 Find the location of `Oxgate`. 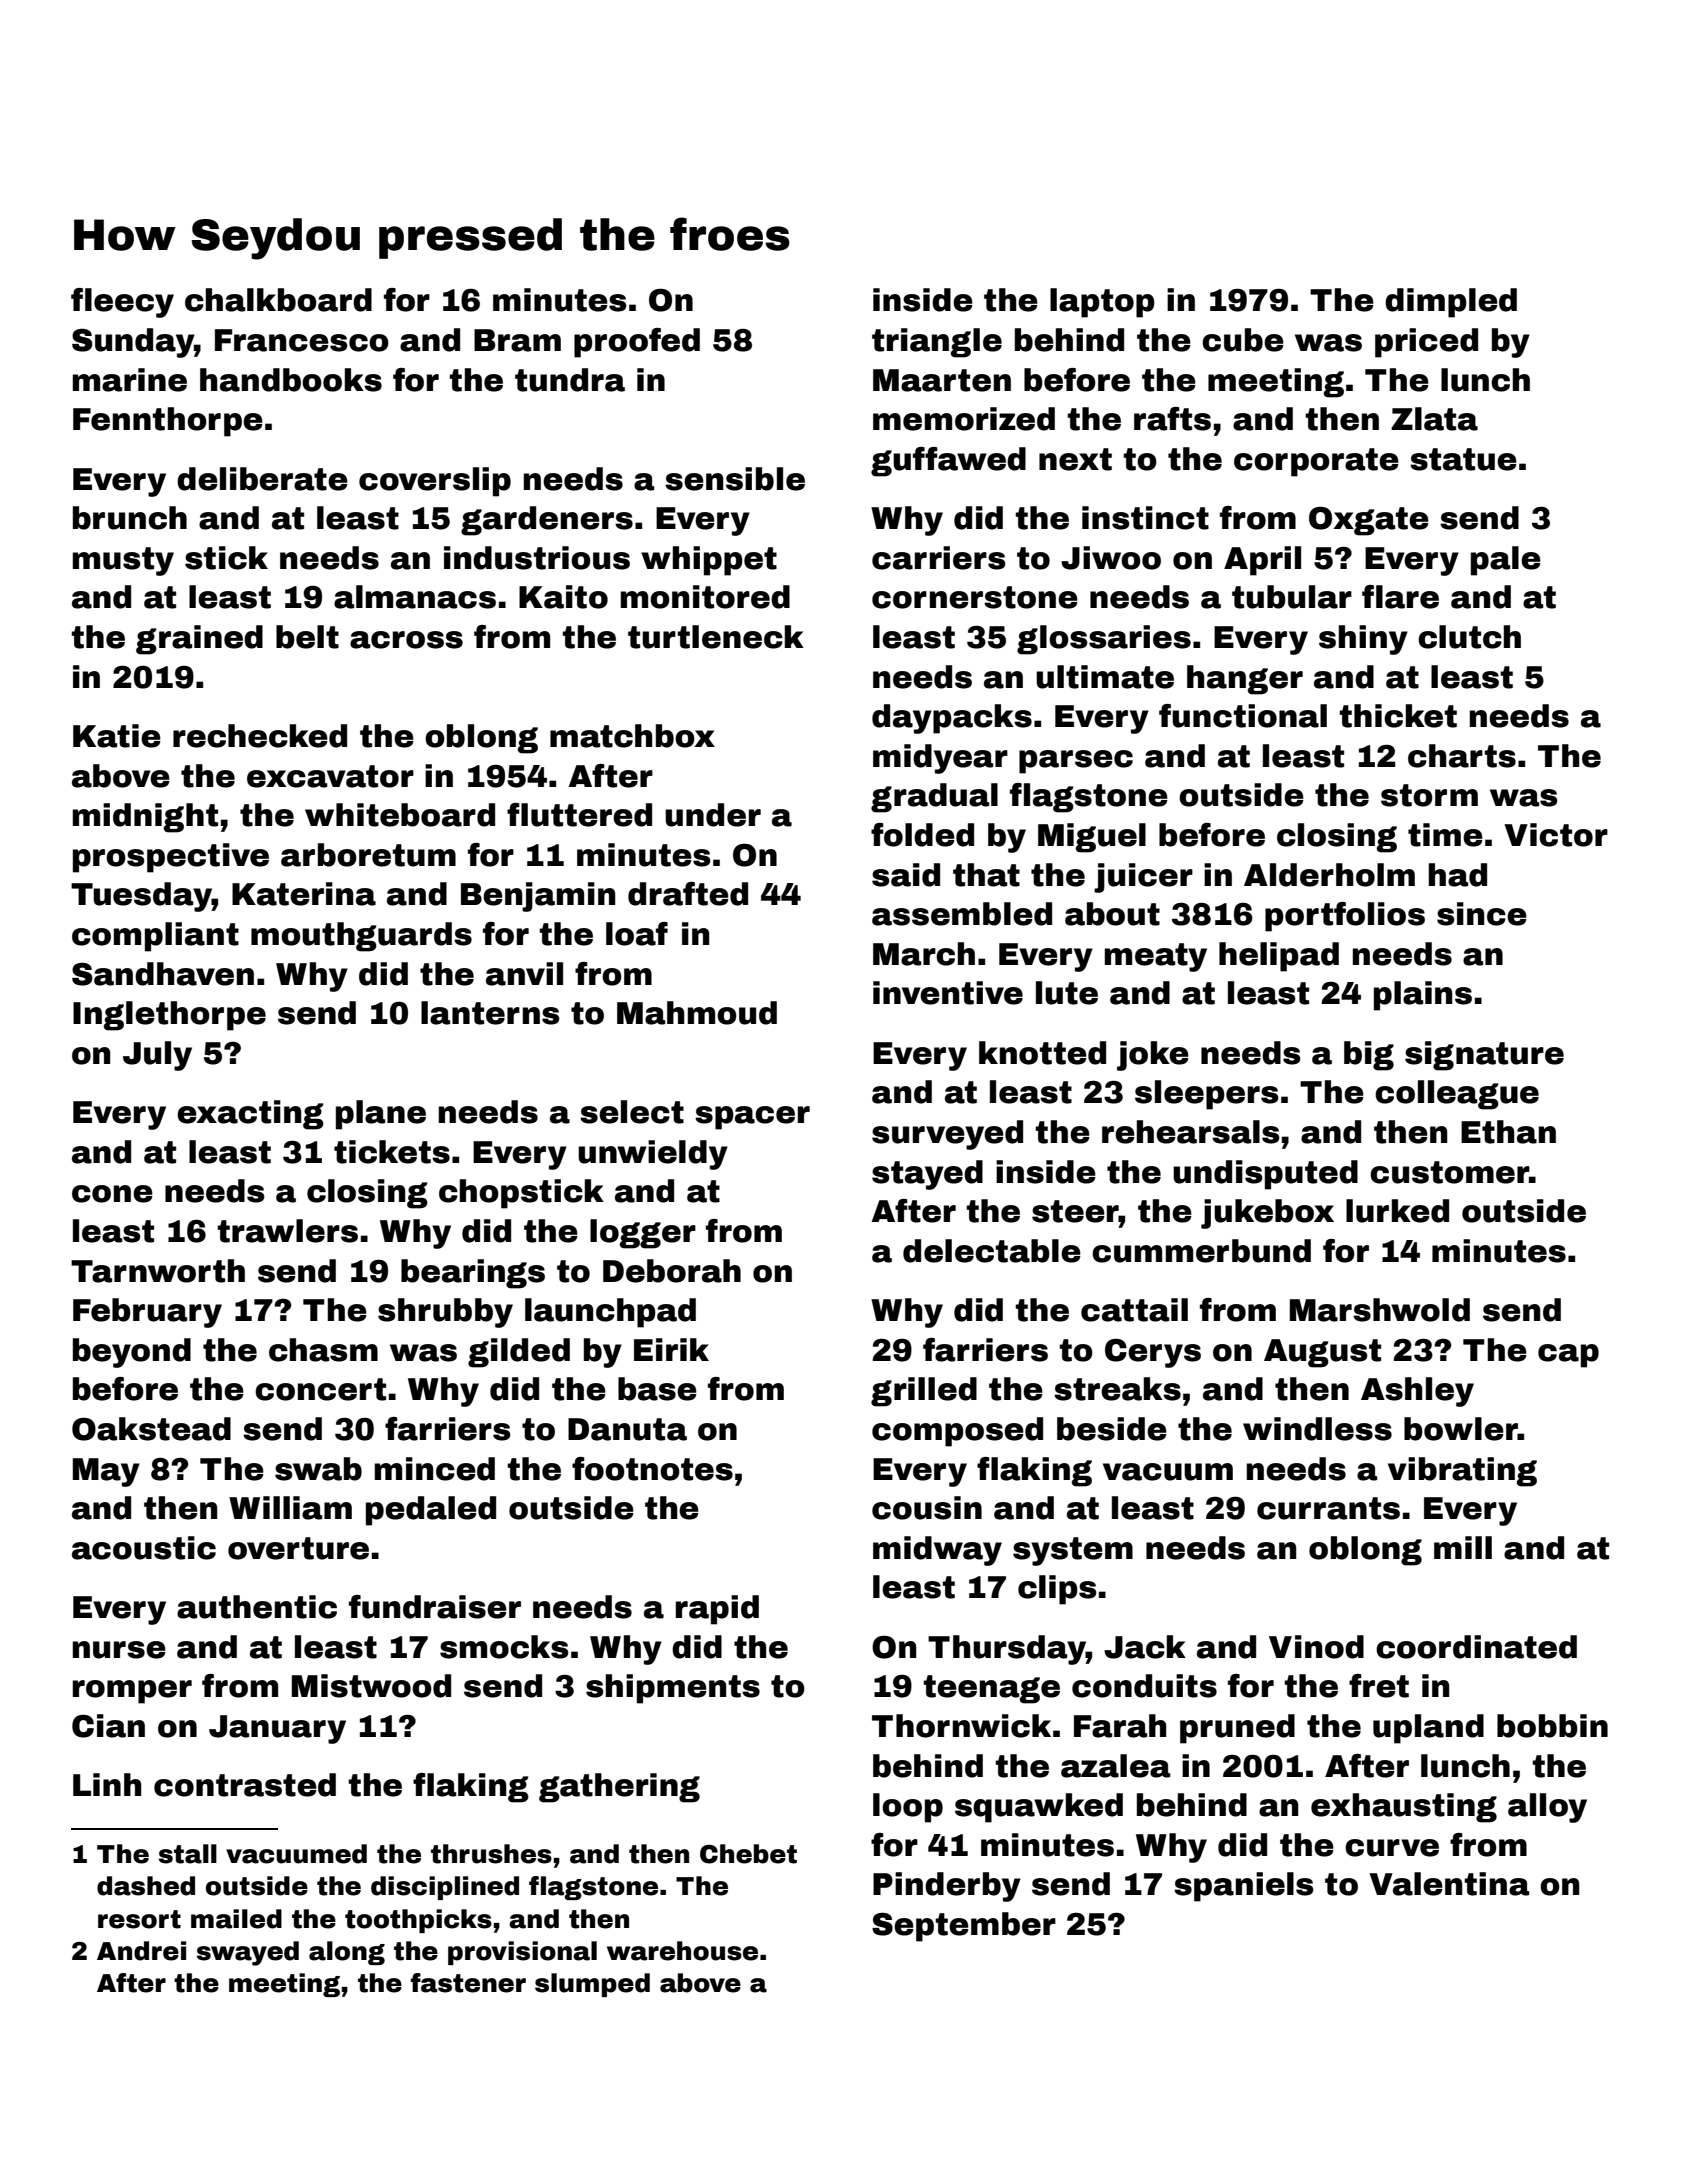

Oxgate is located at coordinates (1369, 521).
